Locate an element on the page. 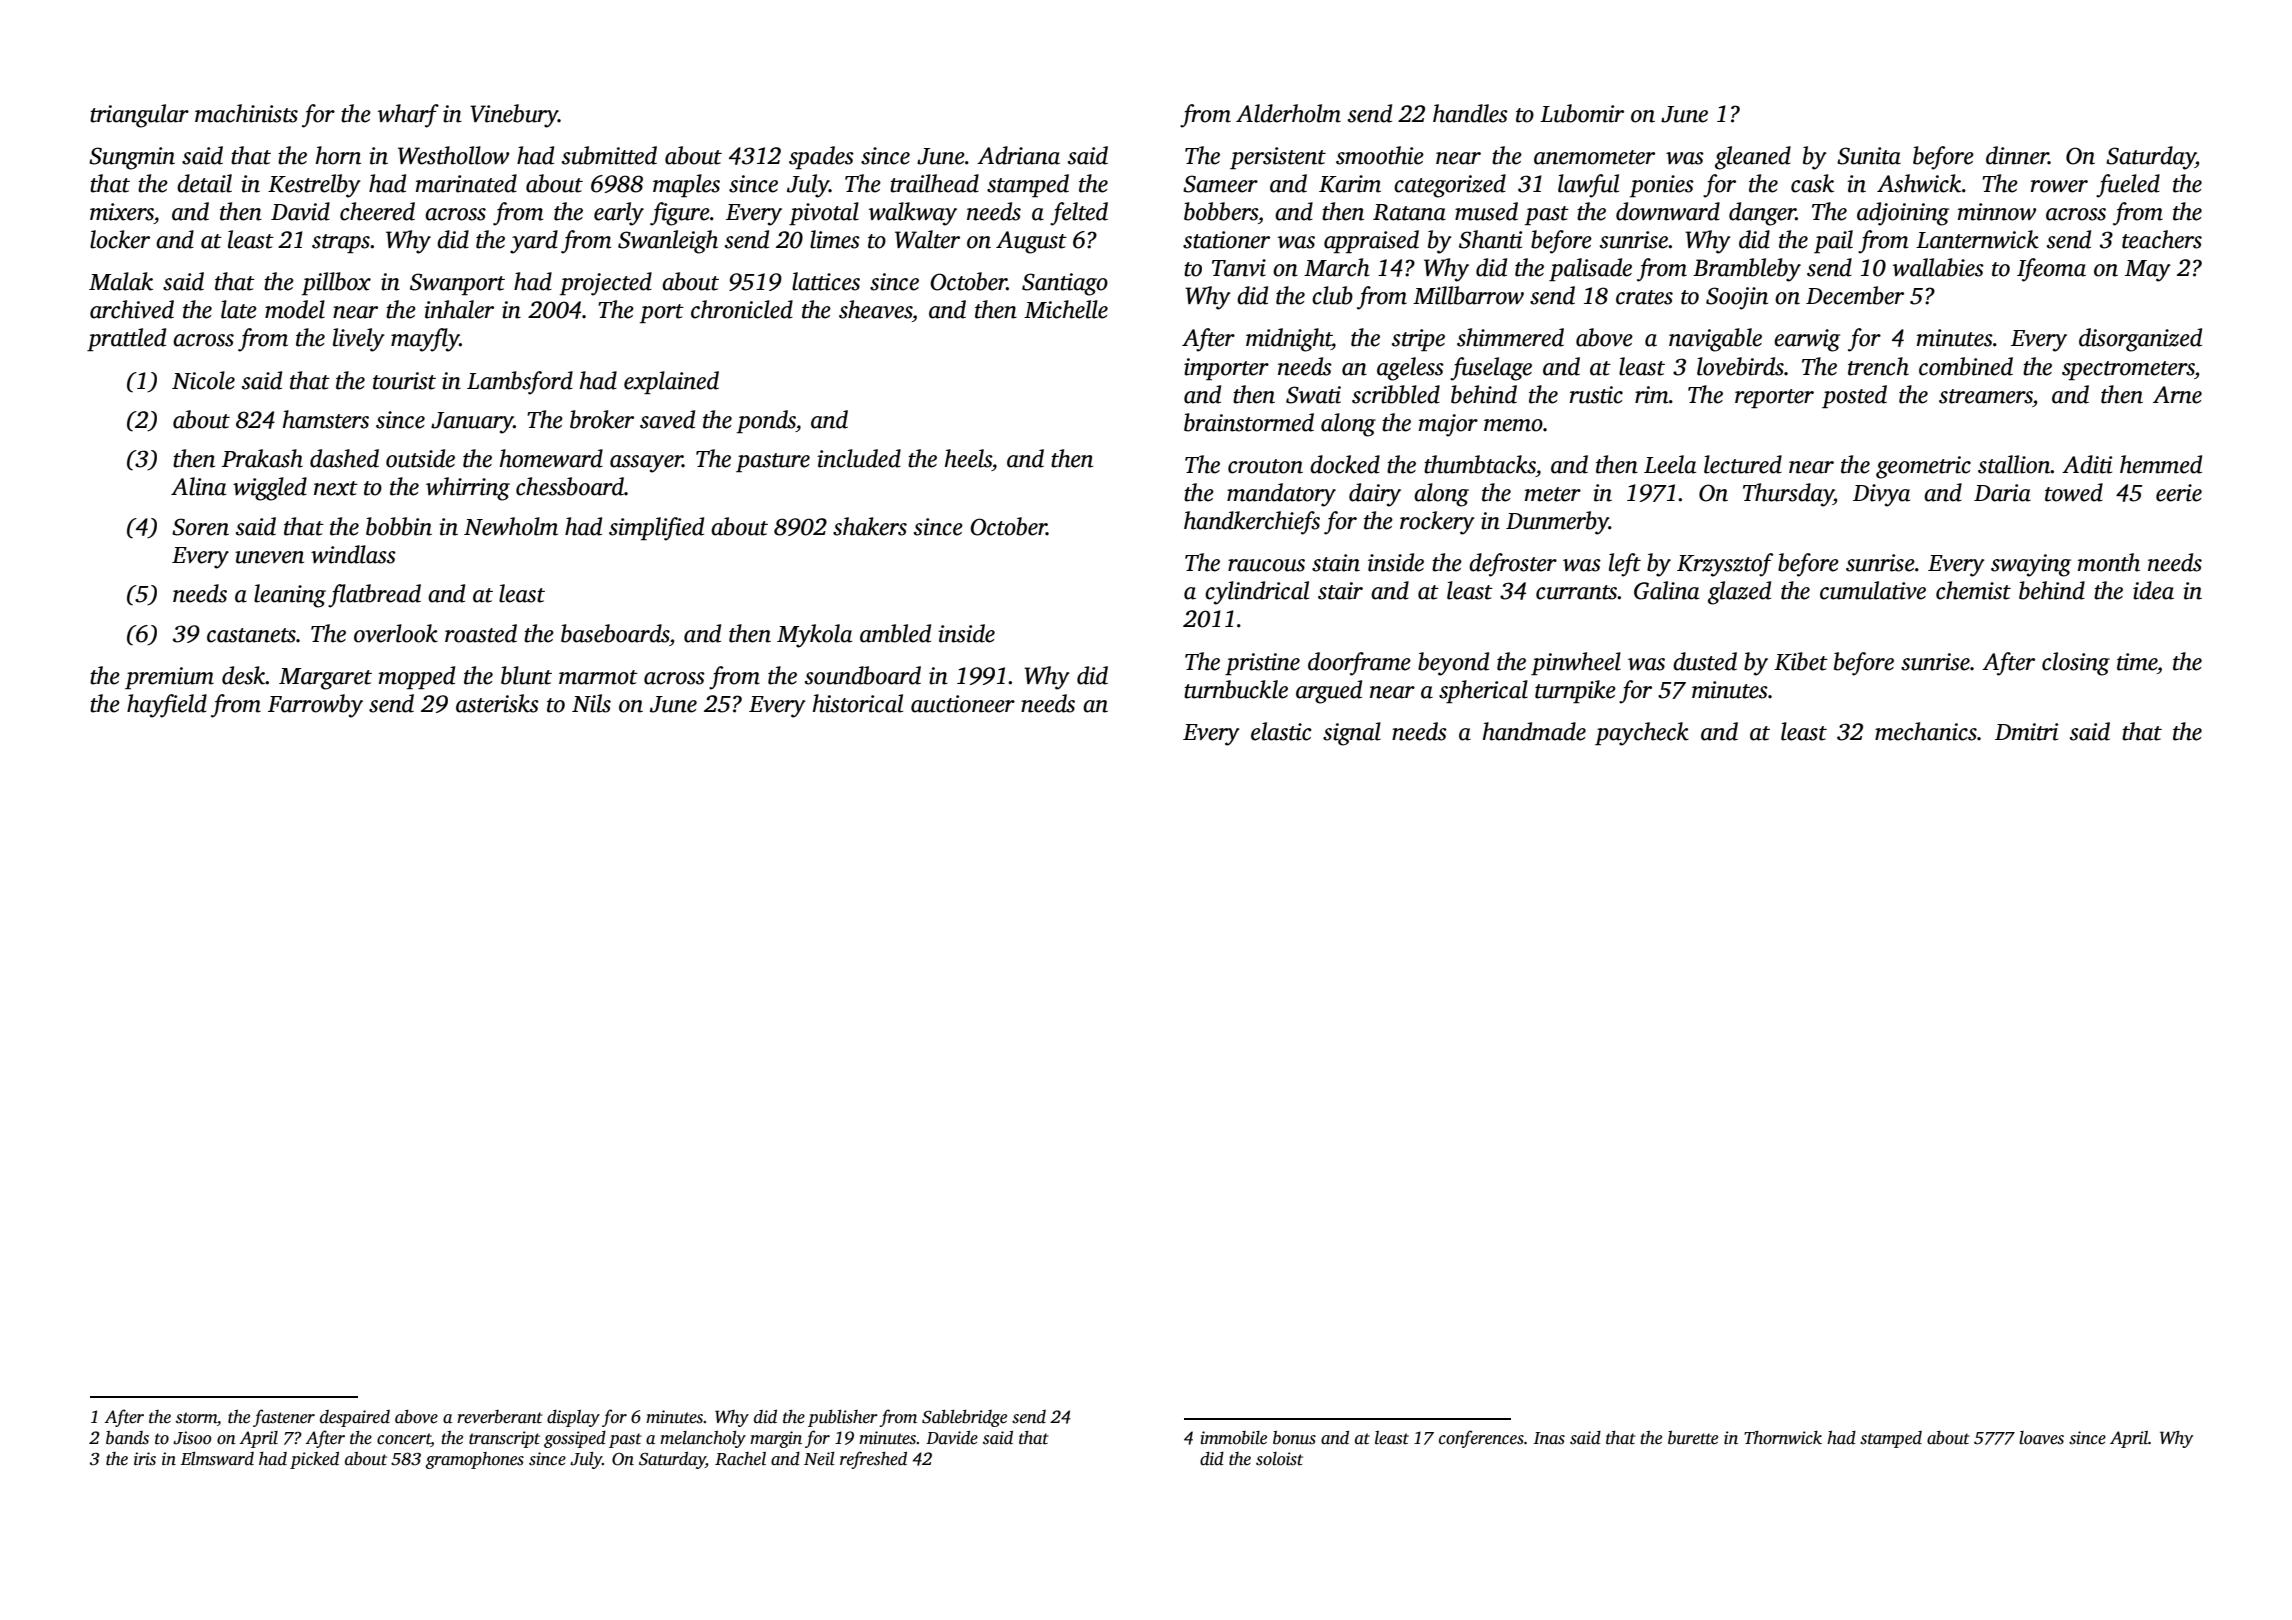  Sablebridge is located at coordinates (964, 1418).
